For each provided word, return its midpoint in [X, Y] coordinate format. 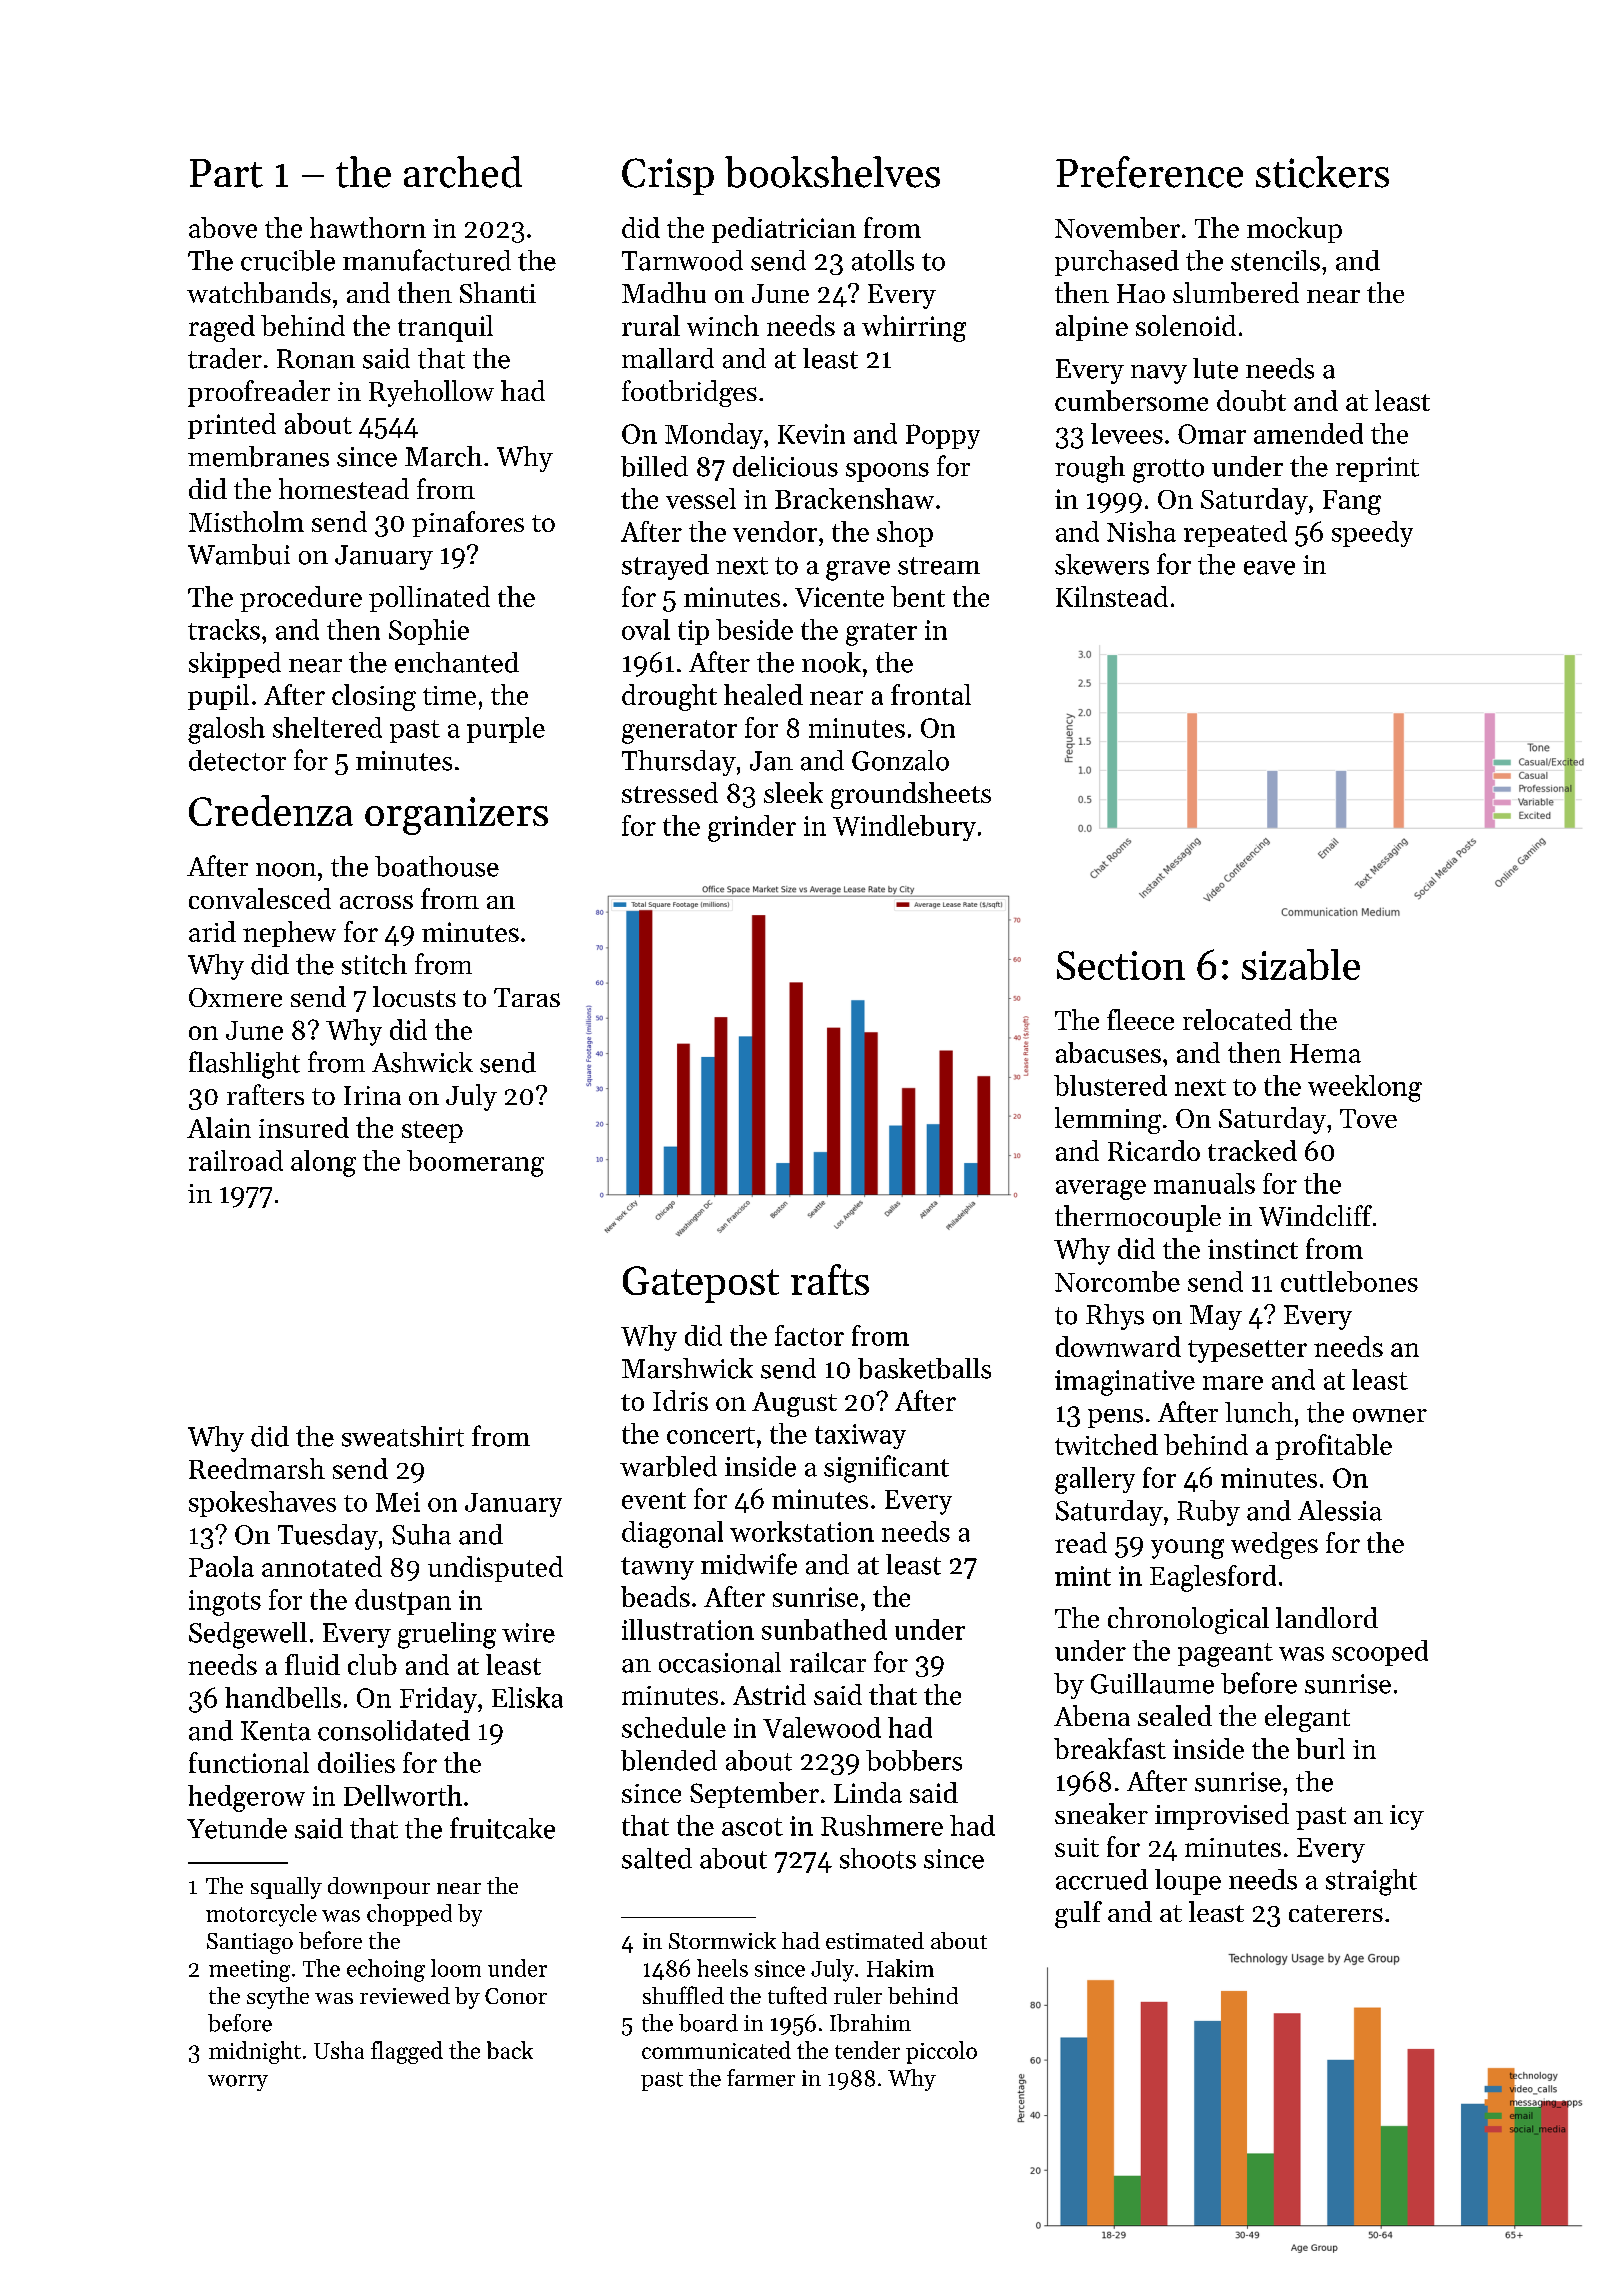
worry [238, 2083]
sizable [1301, 964]
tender [867, 2050]
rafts [830, 1279]
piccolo [941, 2052]
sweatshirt [403, 1436]
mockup [1294, 230]
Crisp [668, 176]
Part [226, 173]
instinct [1253, 1249]
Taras [527, 997]
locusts [414, 996]
